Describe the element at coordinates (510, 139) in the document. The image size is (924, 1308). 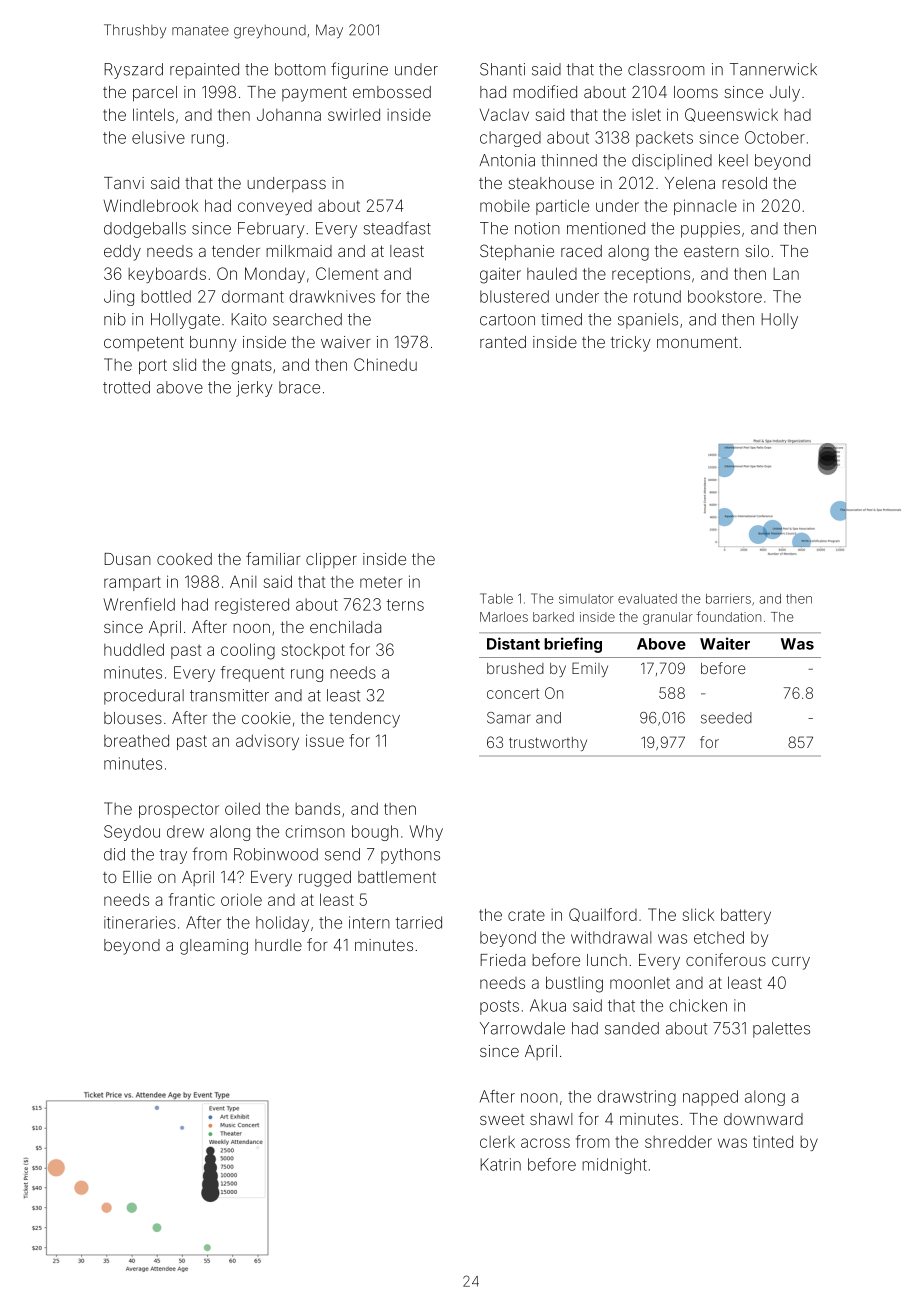
I see `charged` at that location.
